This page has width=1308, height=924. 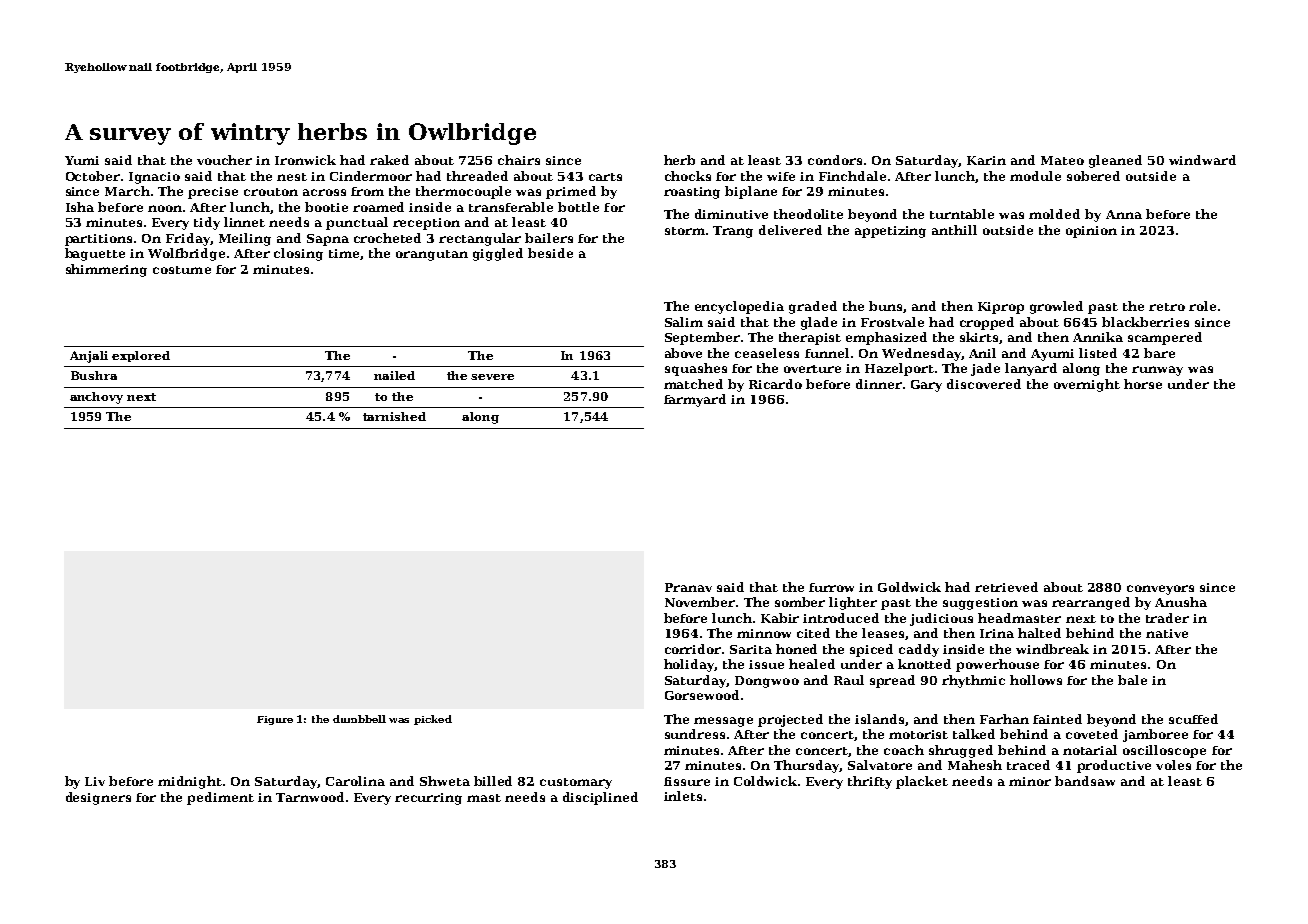 I want to click on severe, so click(x=492, y=377).
